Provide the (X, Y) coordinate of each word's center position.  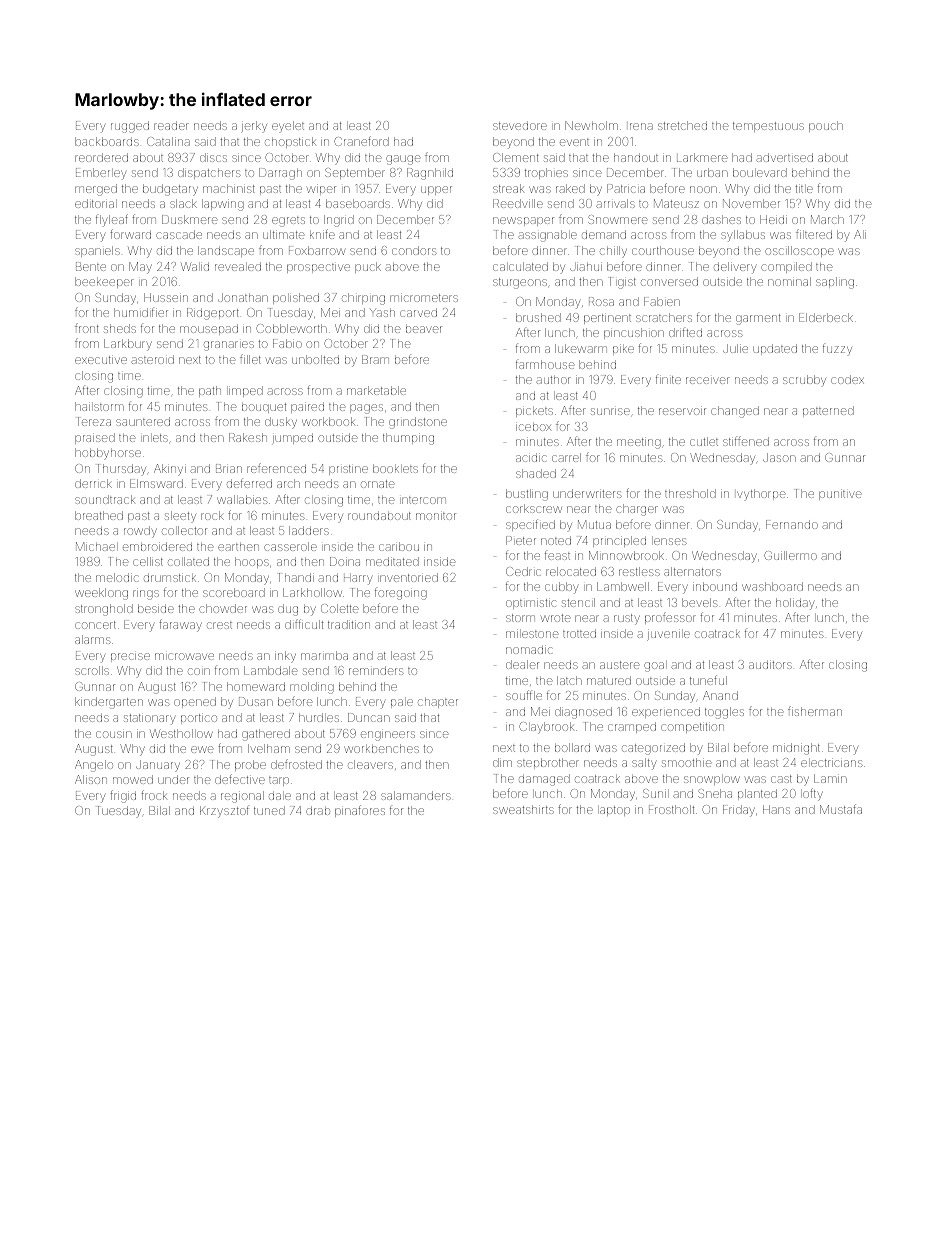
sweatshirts (523, 809)
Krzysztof (224, 812)
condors (414, 250)
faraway (180, 625)
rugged (130, 127)
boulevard (760, 172)
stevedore (520, 125)
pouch (826, 126)
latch (569, 680)
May (140, 268)
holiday (795, 604)
